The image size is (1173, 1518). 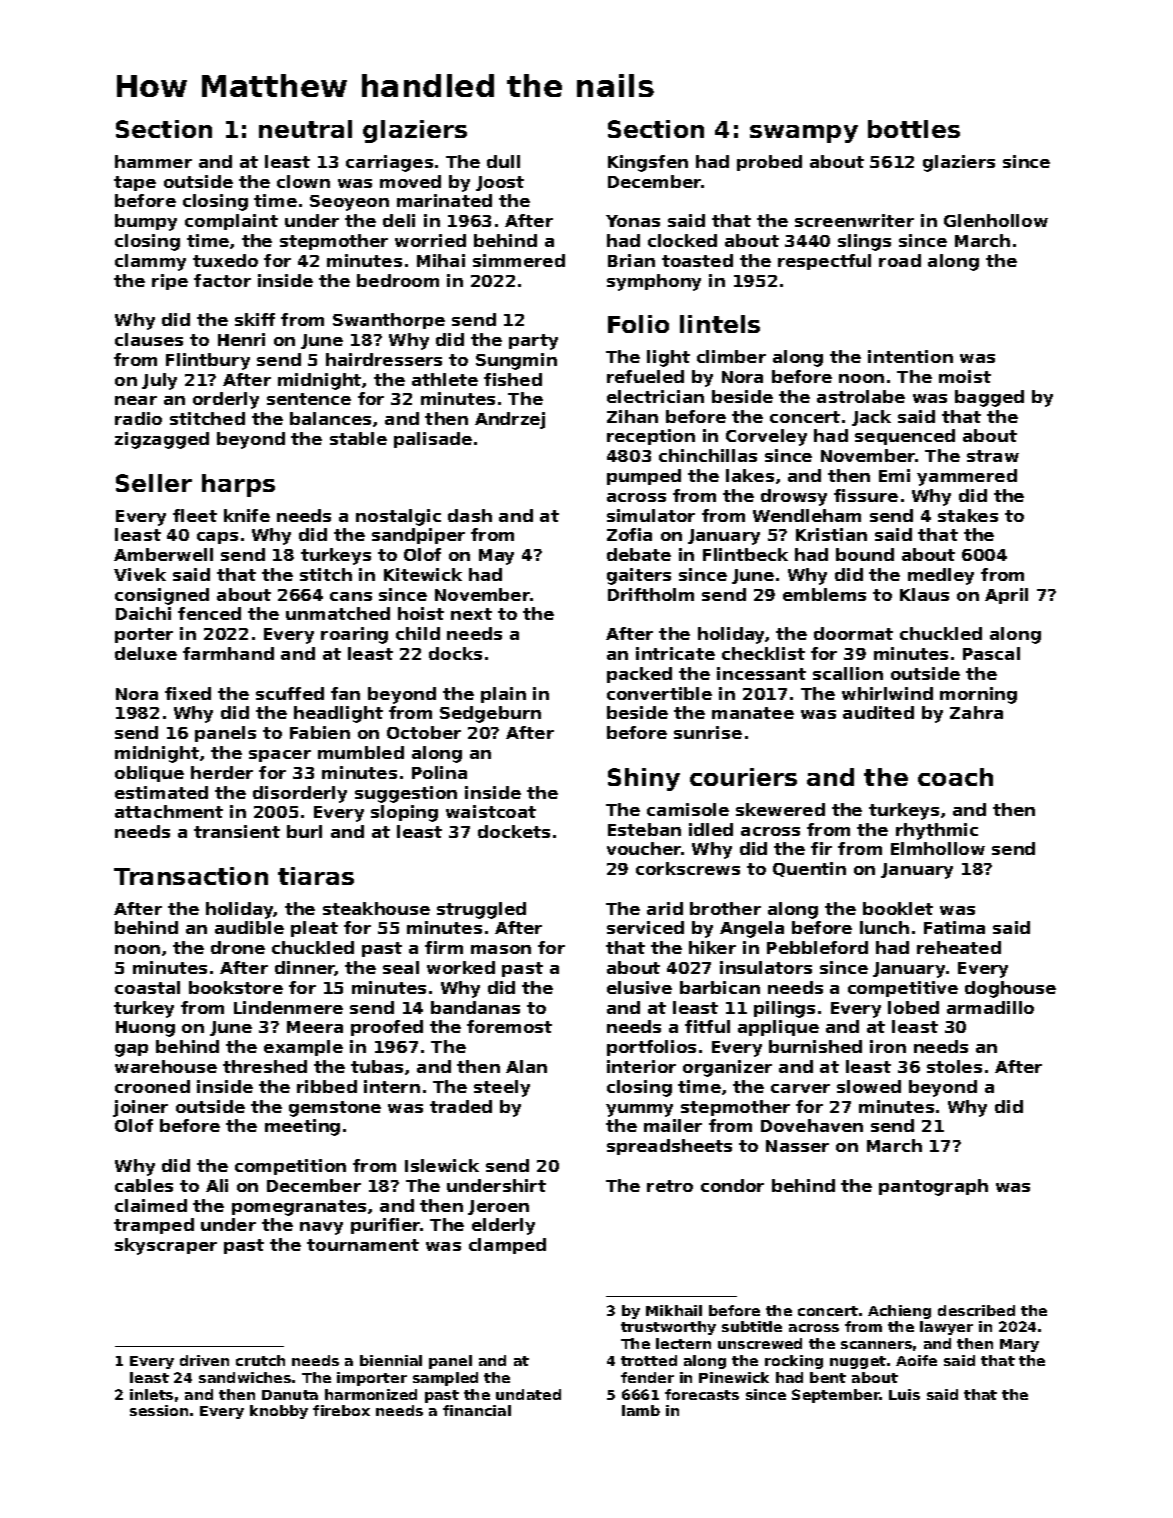 What do you see at coordinates (797, 1146) in the image?
I see `Nasser` at bounding box center [797, 1146].
